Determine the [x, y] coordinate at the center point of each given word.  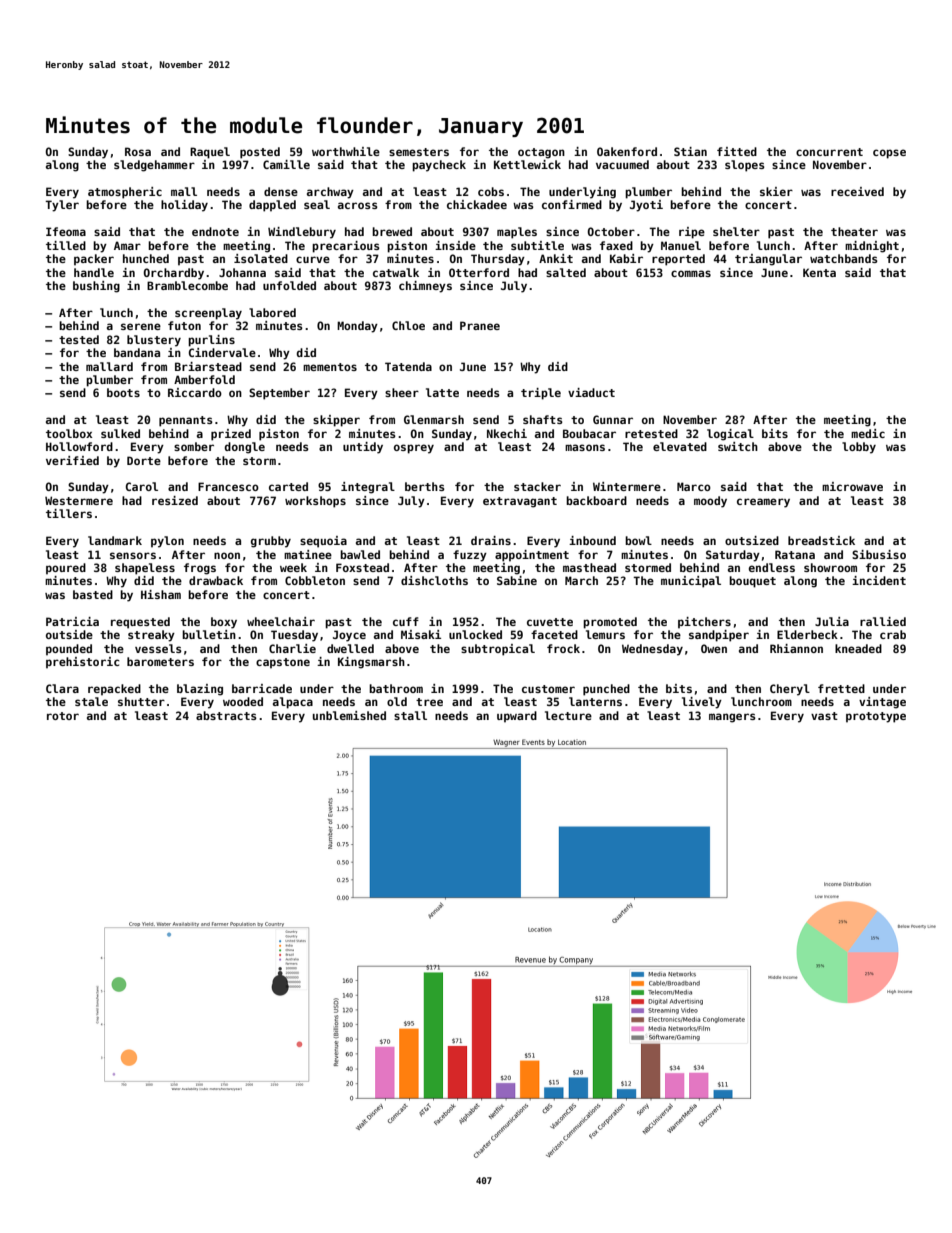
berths [425, 486]
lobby [859, 448]
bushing [96, 287]
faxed [616, 245]
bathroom [396, 688]
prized [231, 435]
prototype [876, 717]
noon [227, 555]
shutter [141, 701]
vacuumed [622, 164]
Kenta [819, 272]
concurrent [829, 152]
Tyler [62, 206]
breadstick [821, 540]
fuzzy [470, 556]
